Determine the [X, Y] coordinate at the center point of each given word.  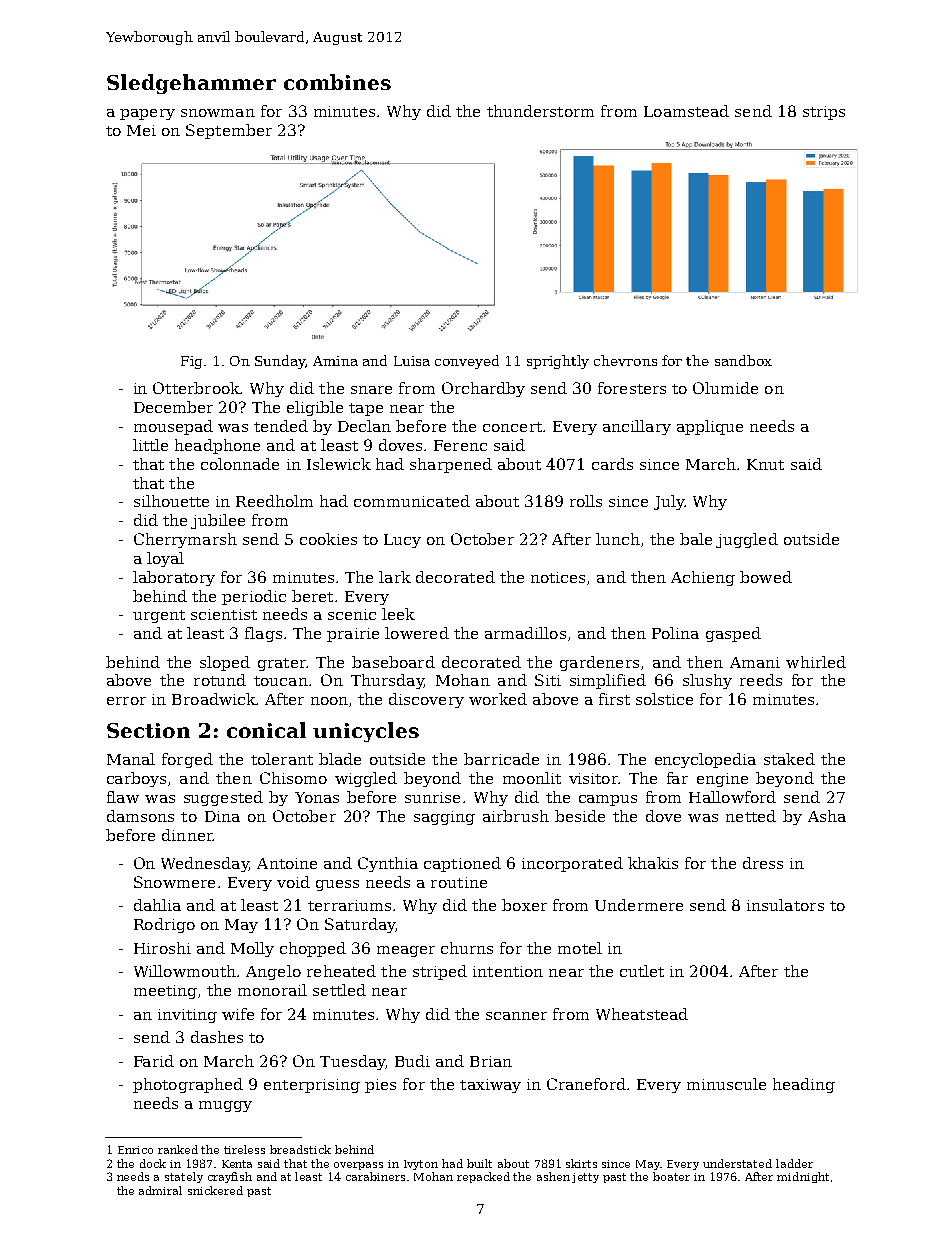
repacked [483, 1177]
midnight [803, 1177]
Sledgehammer [191, 84]
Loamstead [686, 111]
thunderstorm [540, 111]
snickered [215, 1190]
